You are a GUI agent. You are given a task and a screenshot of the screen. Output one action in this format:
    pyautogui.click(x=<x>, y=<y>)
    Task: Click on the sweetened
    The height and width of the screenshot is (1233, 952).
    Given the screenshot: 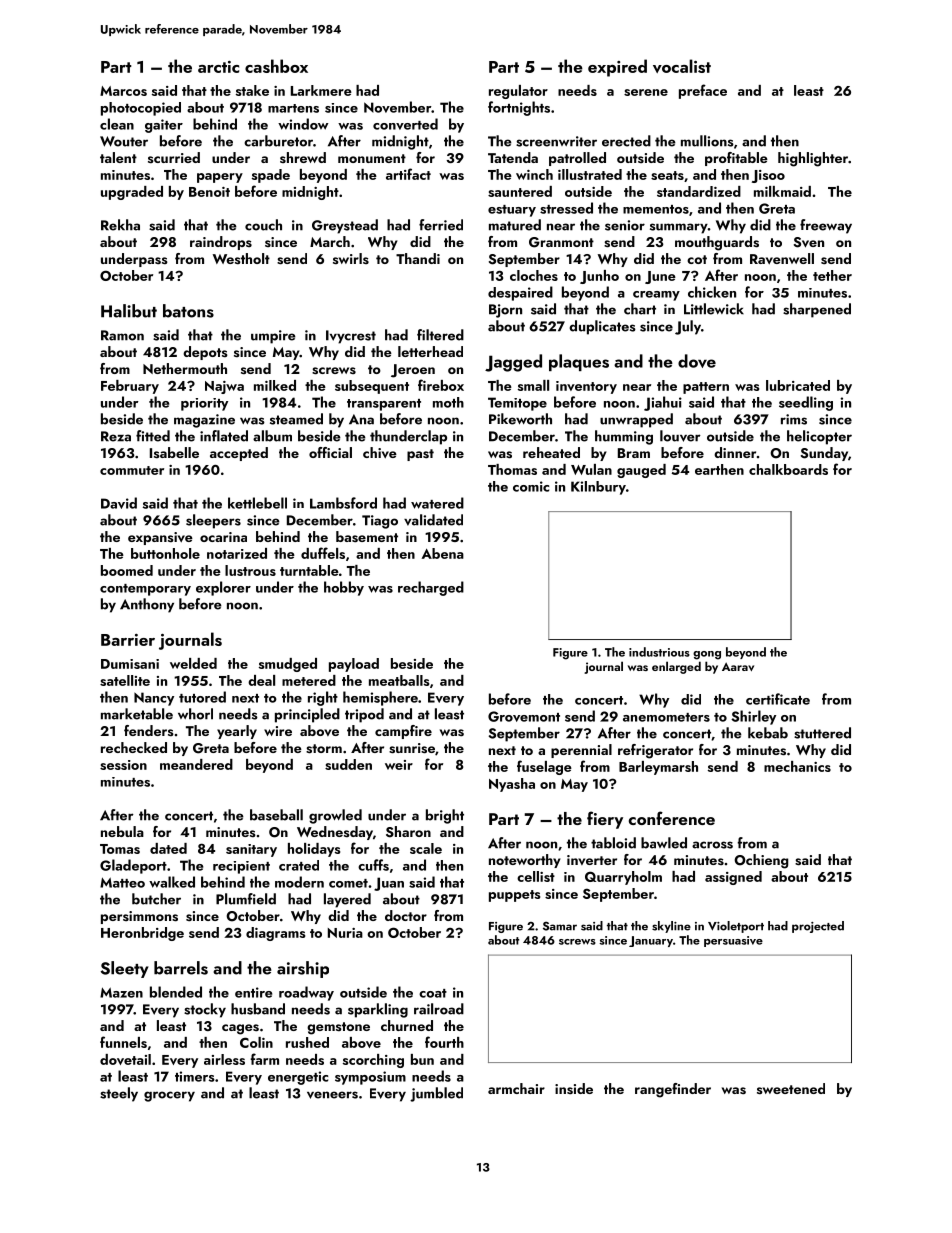 What is the action you would take?
    pyautogui.click(x=791, y=1088)
